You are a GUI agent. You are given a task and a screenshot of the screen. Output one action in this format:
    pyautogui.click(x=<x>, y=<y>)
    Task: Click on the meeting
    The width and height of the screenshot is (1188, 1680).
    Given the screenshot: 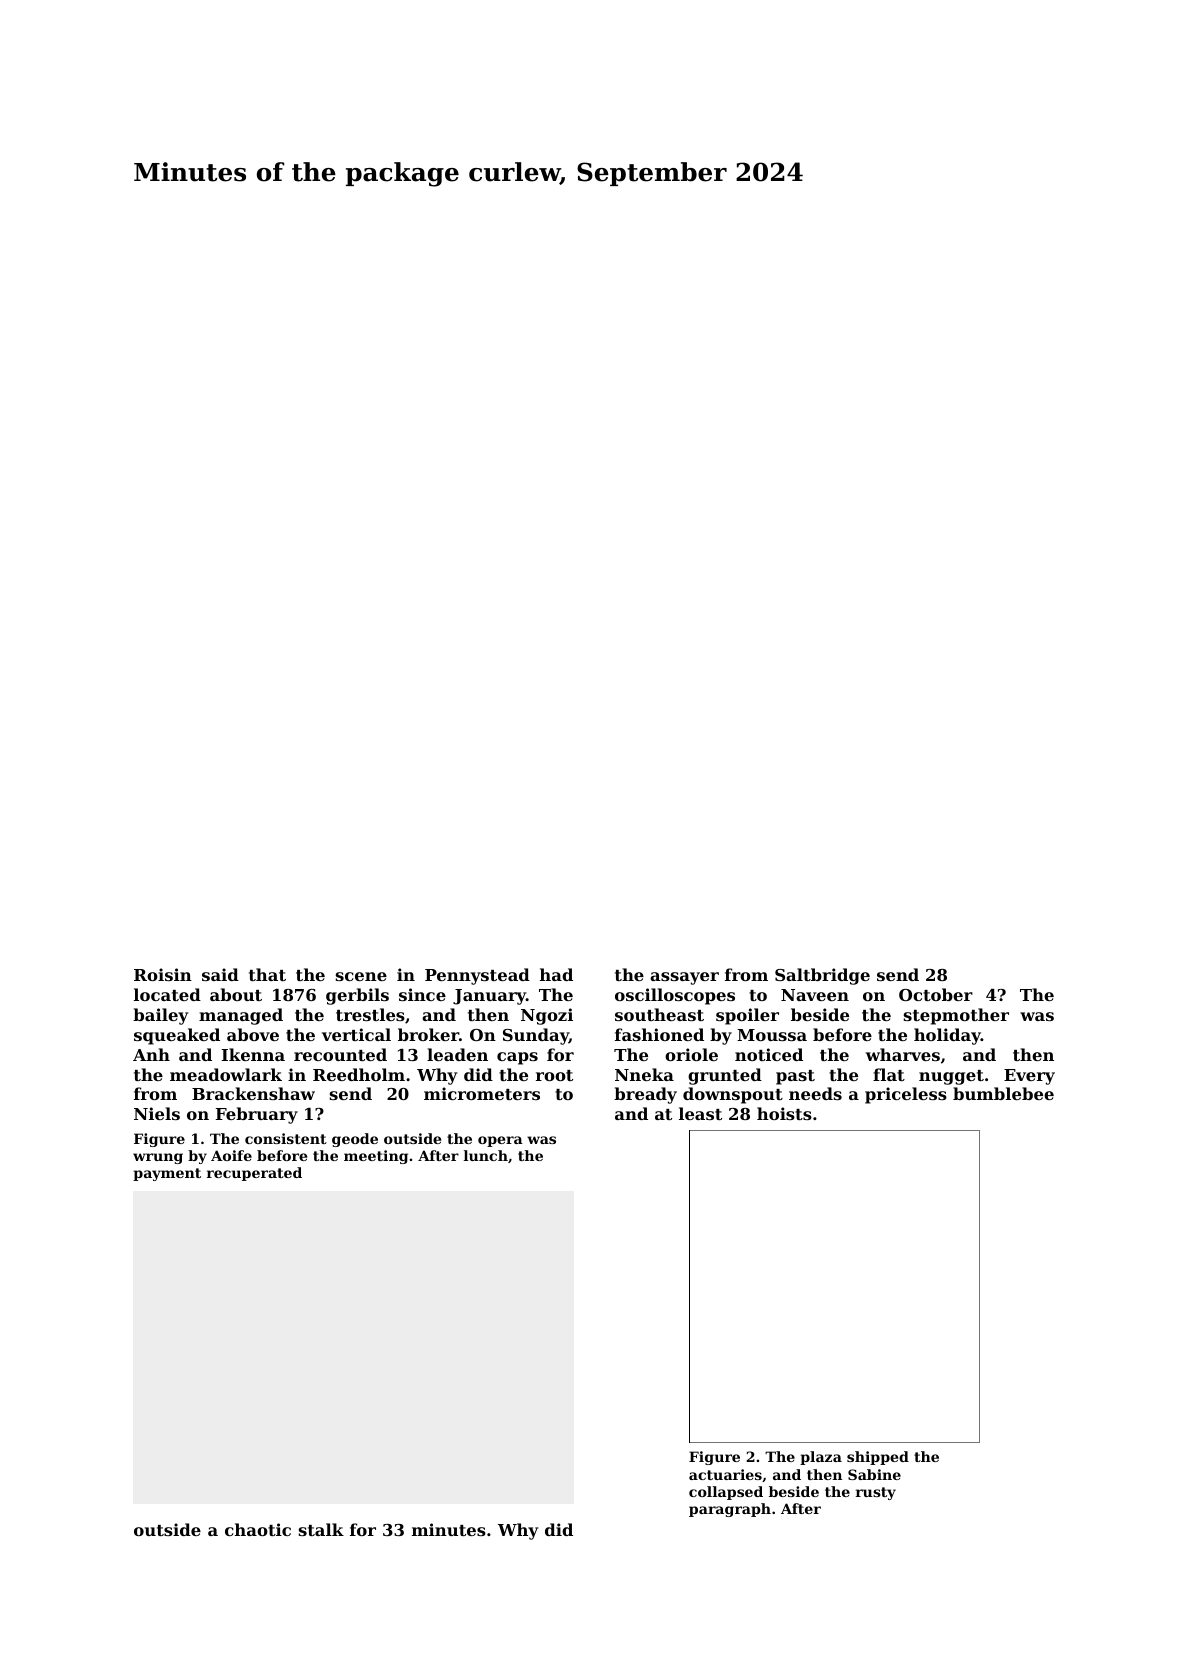 What is the action you would take?
    pyautogui.click(x=376, y=1157)
